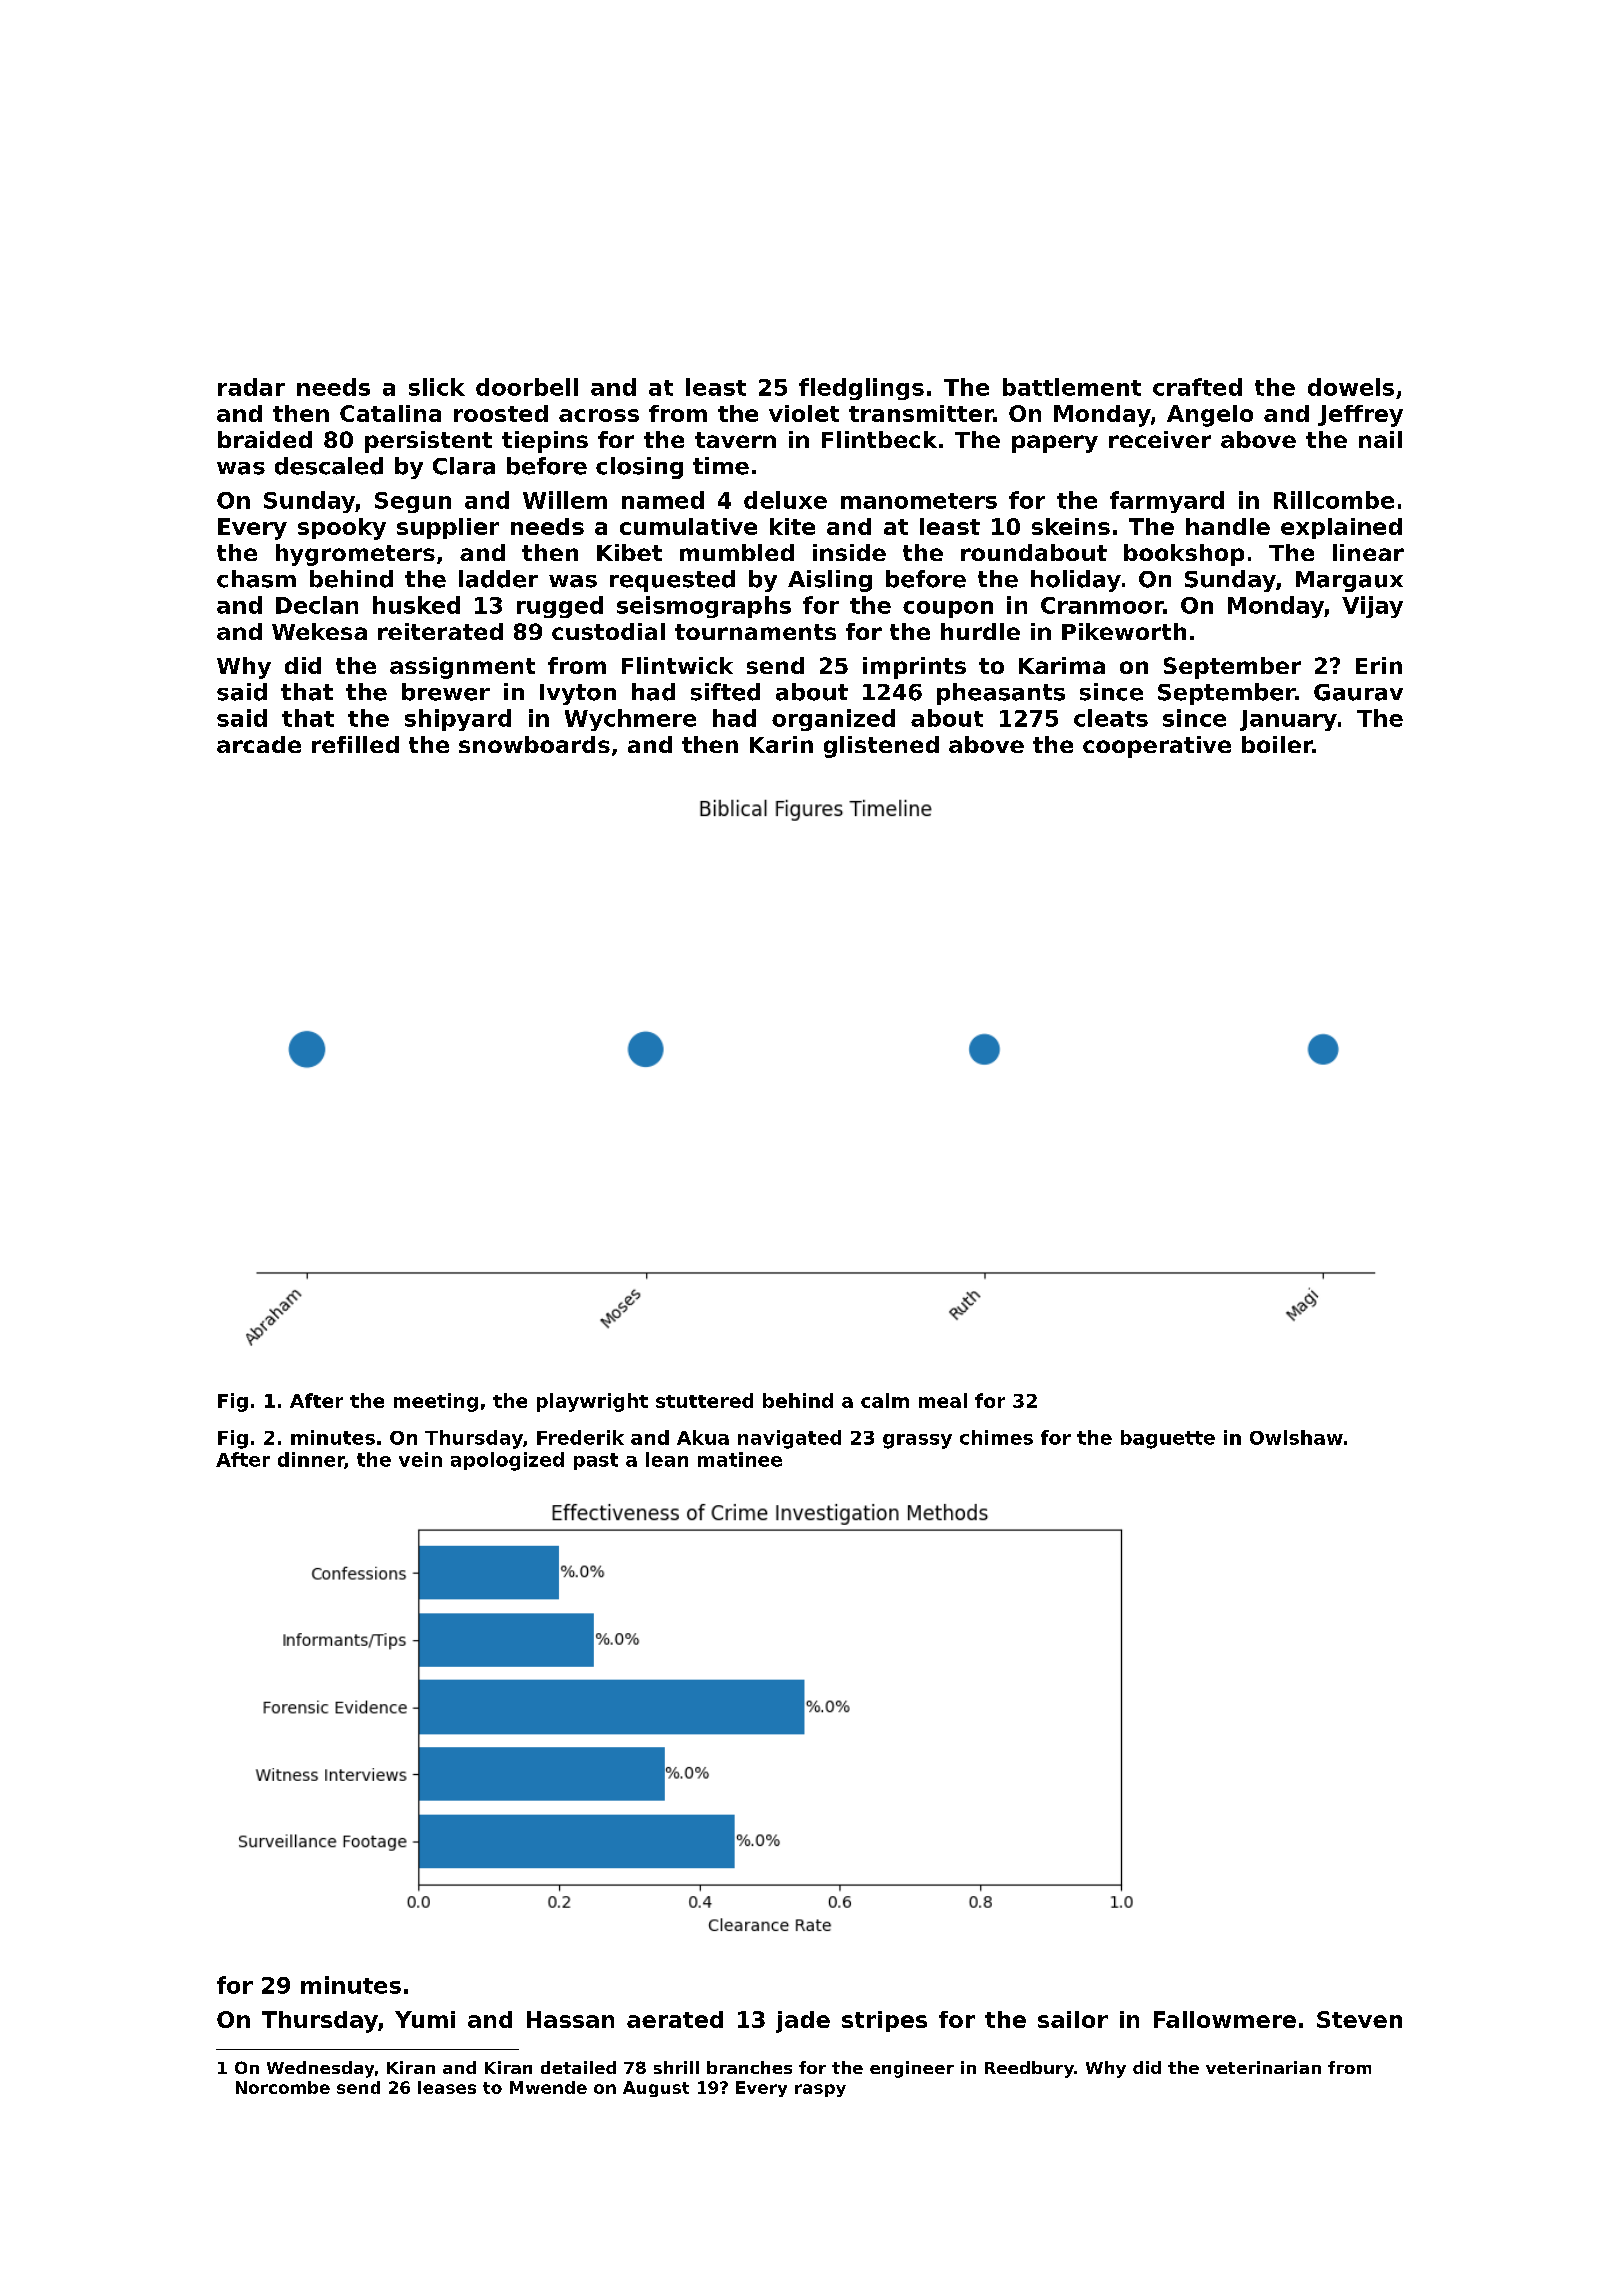 The height and width of the screenshot is (2292, 1620). I want to click on boiler, so click(1277, 744).
